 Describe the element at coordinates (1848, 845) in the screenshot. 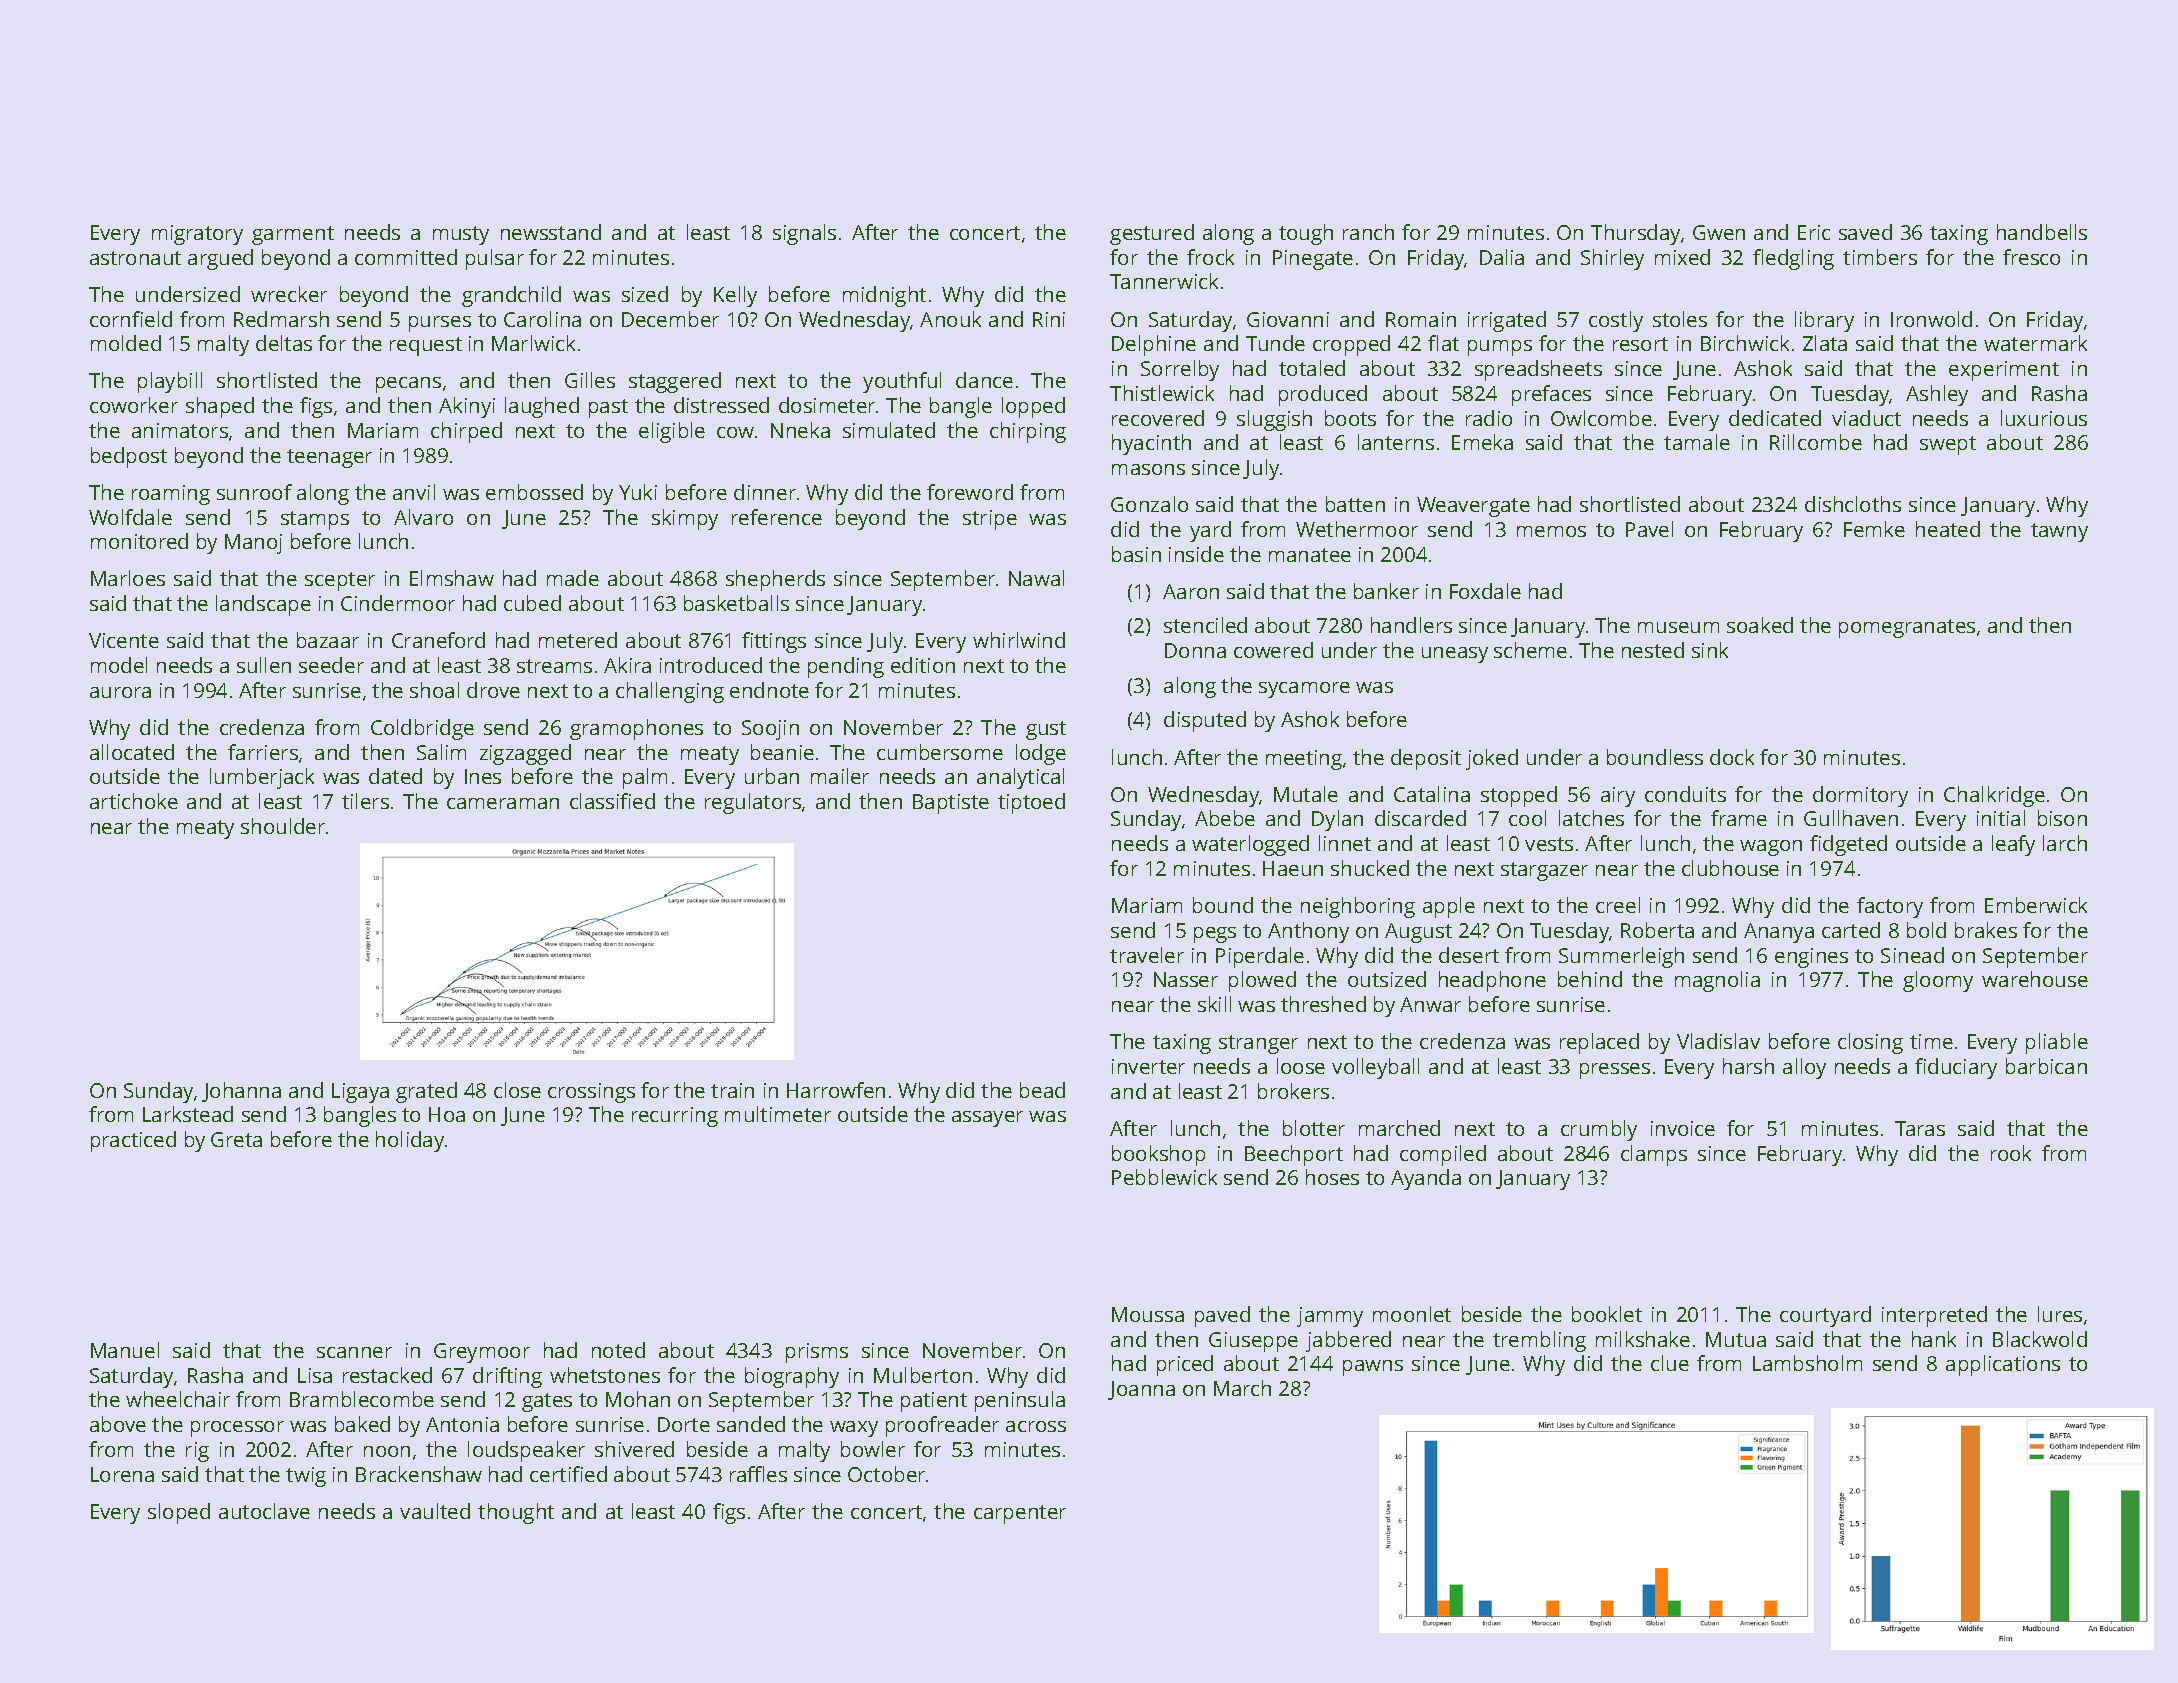

I see `fidgeted` at that location.
